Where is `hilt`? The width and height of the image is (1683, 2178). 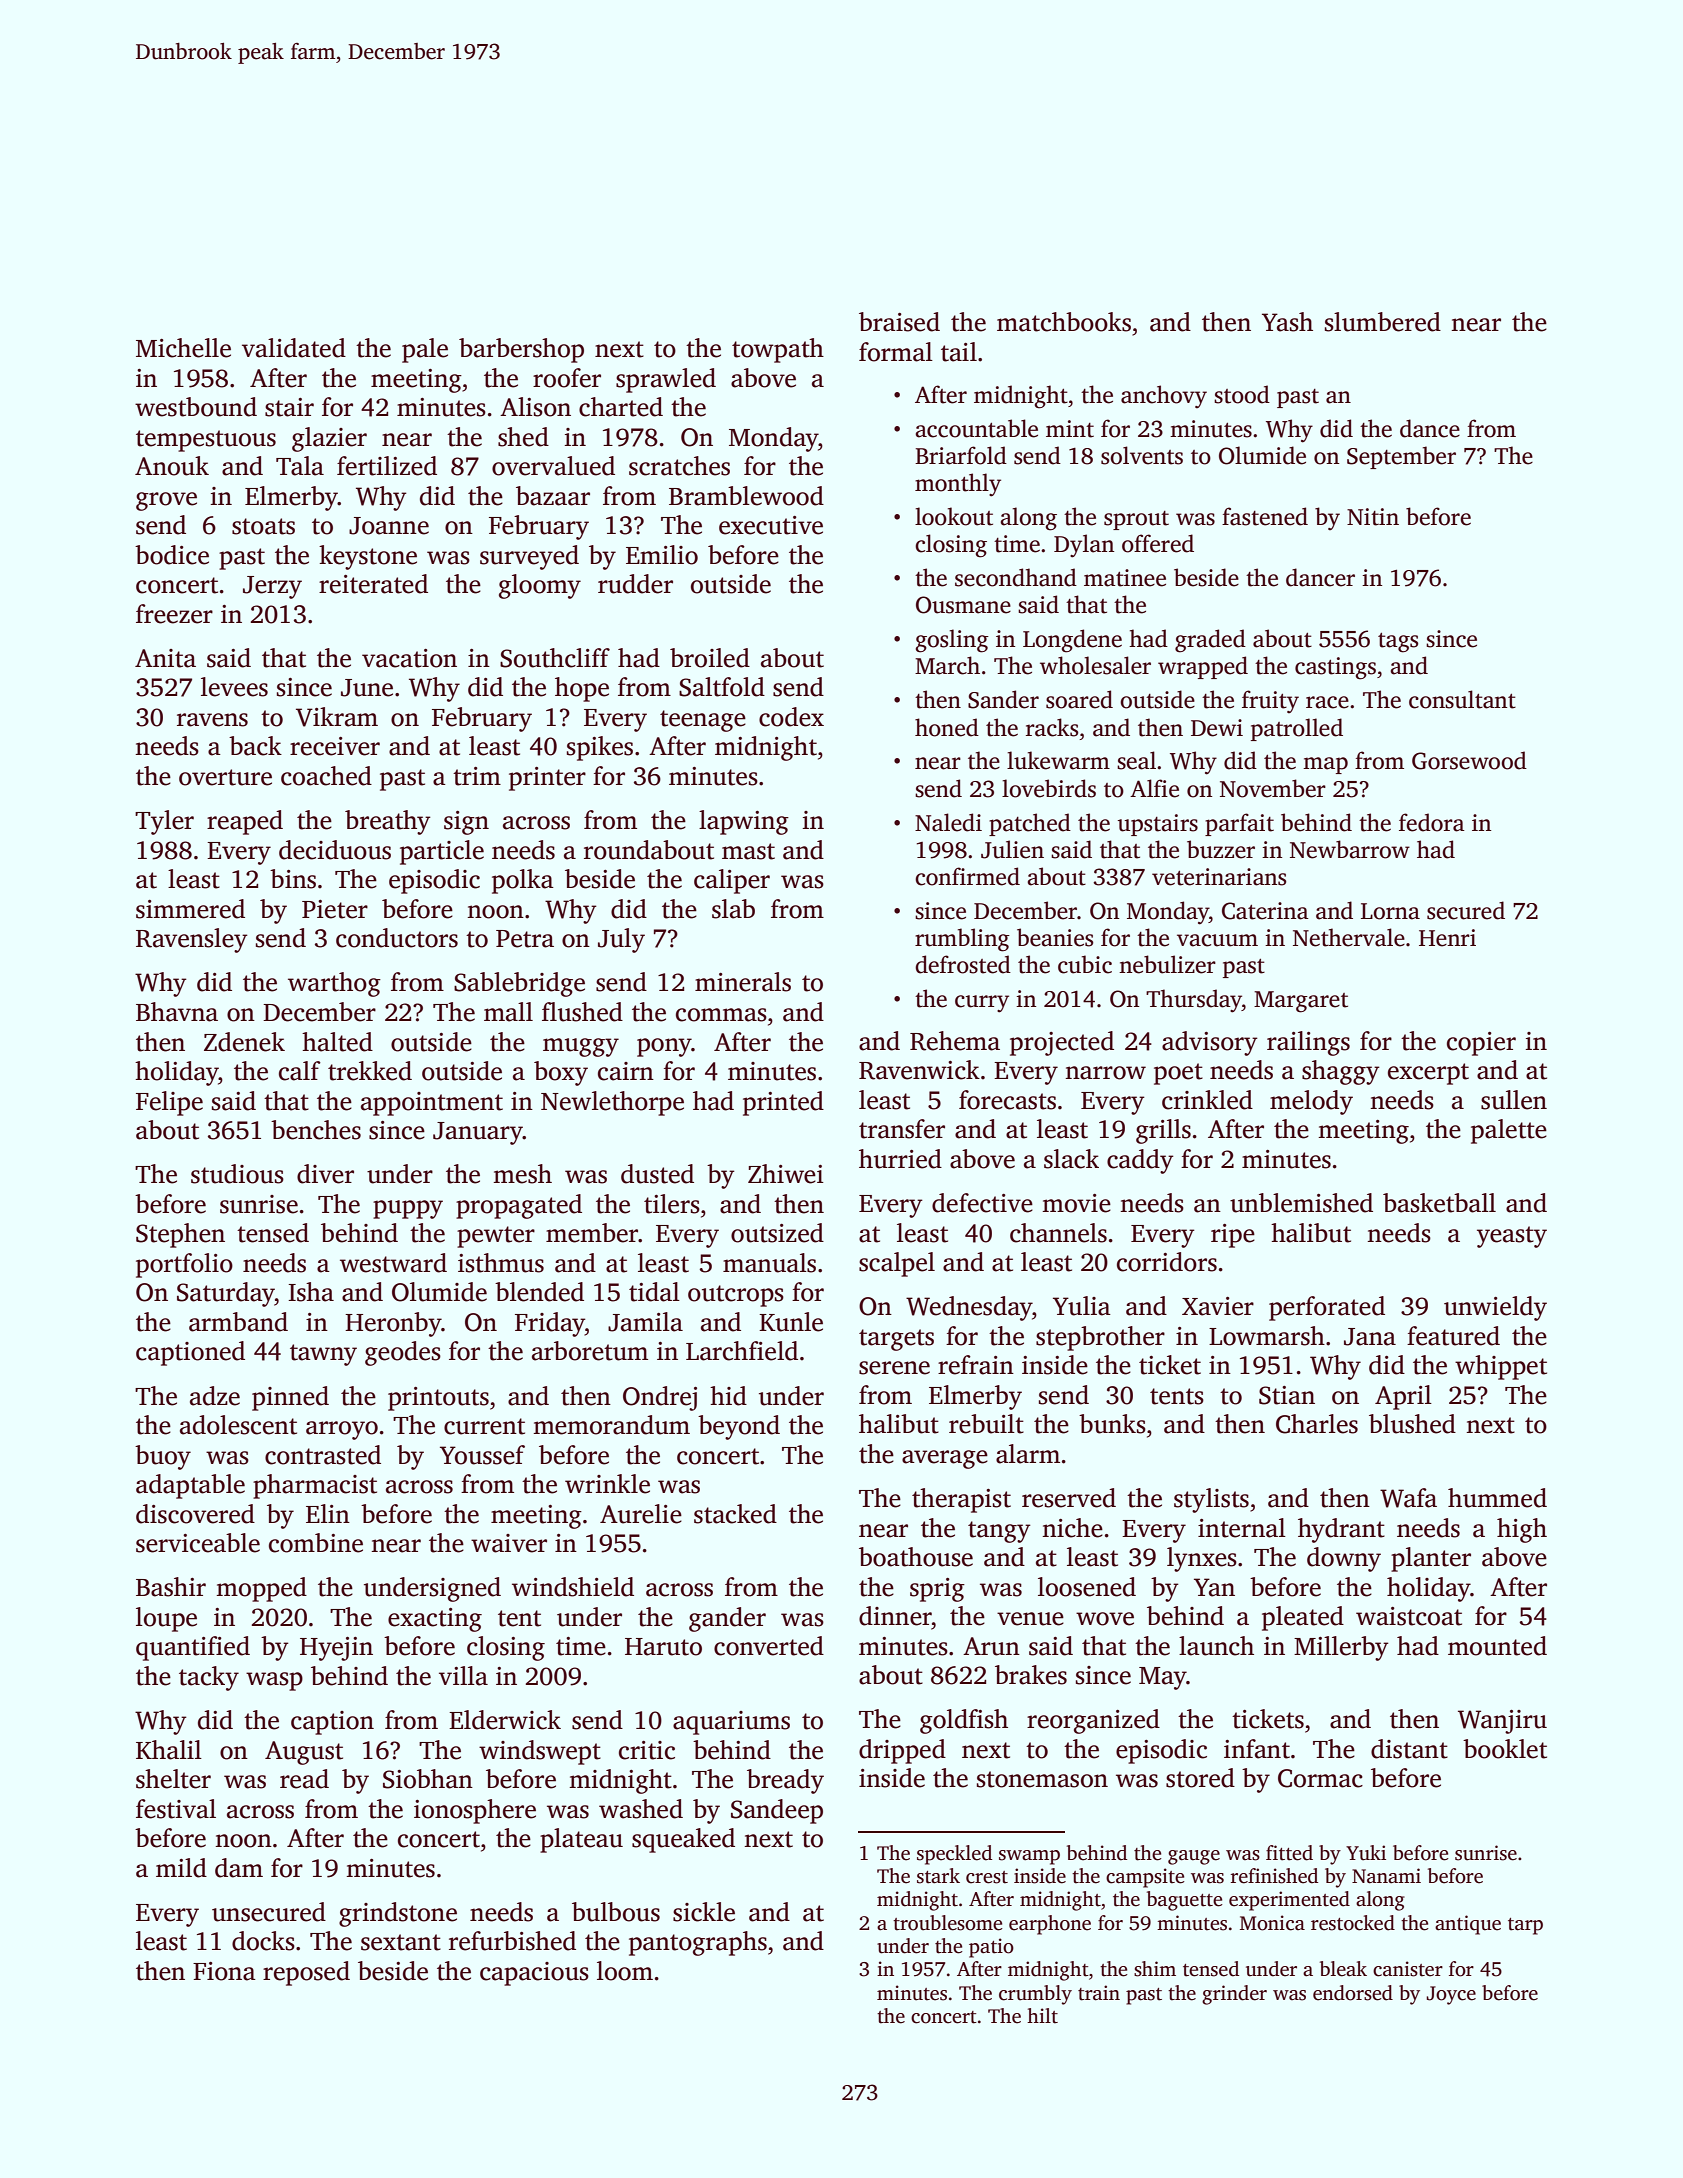 hilt is located at coordinates (1042, 2016).
